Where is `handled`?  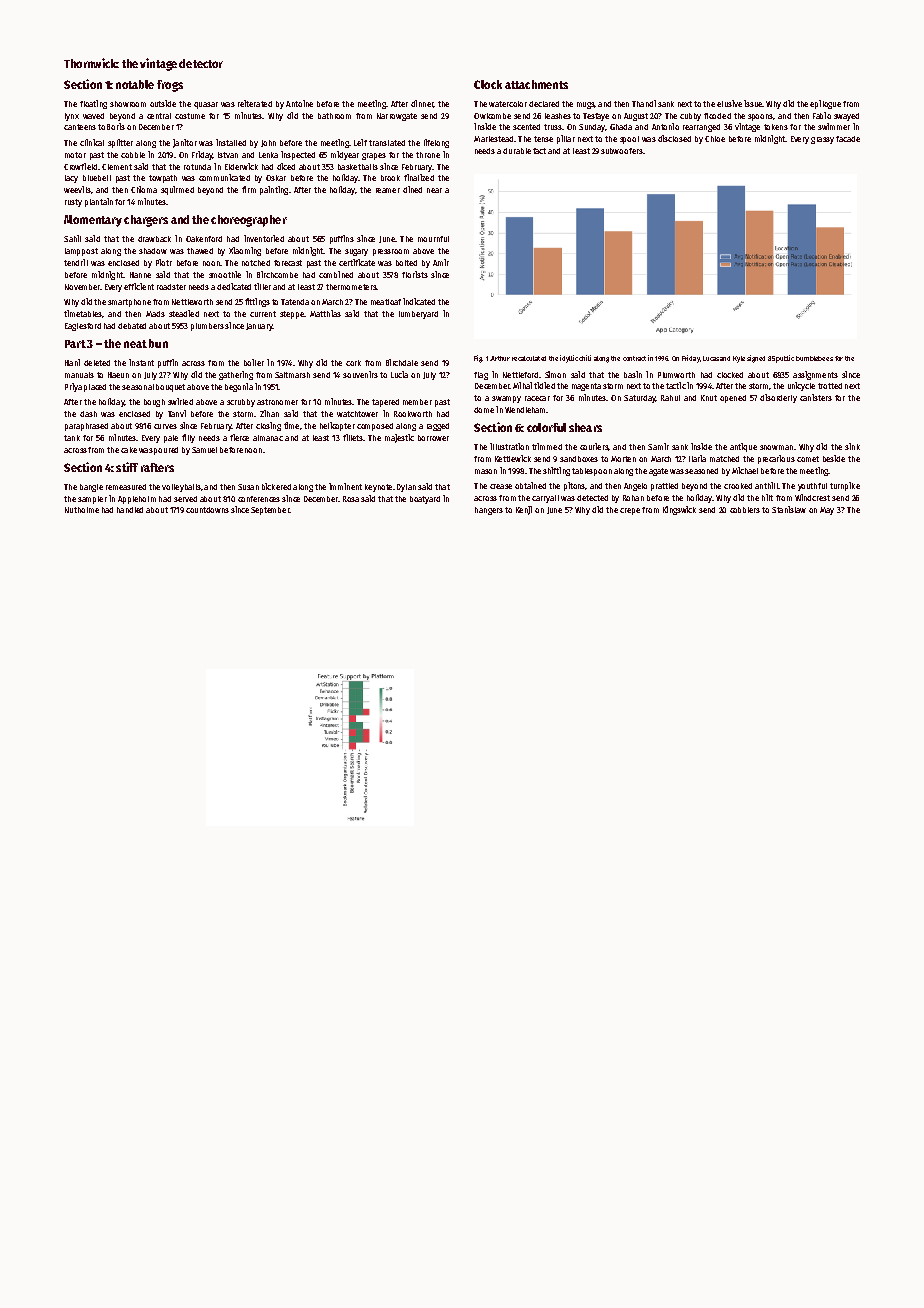
handled is located at coordinates (130, 510).
